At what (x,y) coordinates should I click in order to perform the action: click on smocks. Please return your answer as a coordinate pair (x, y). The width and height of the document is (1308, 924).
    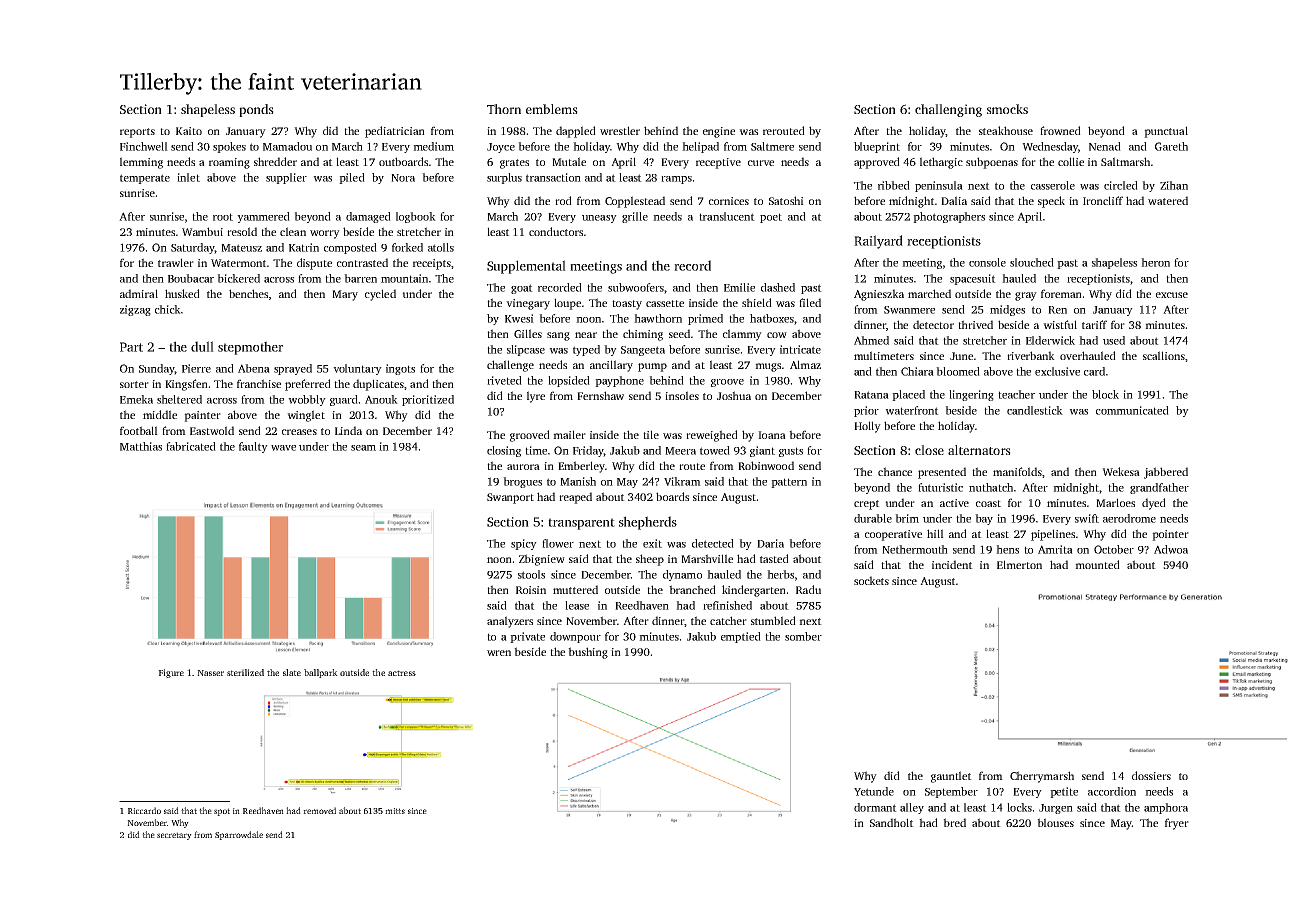
    Looking at the image, I should click on (1007, 109).
